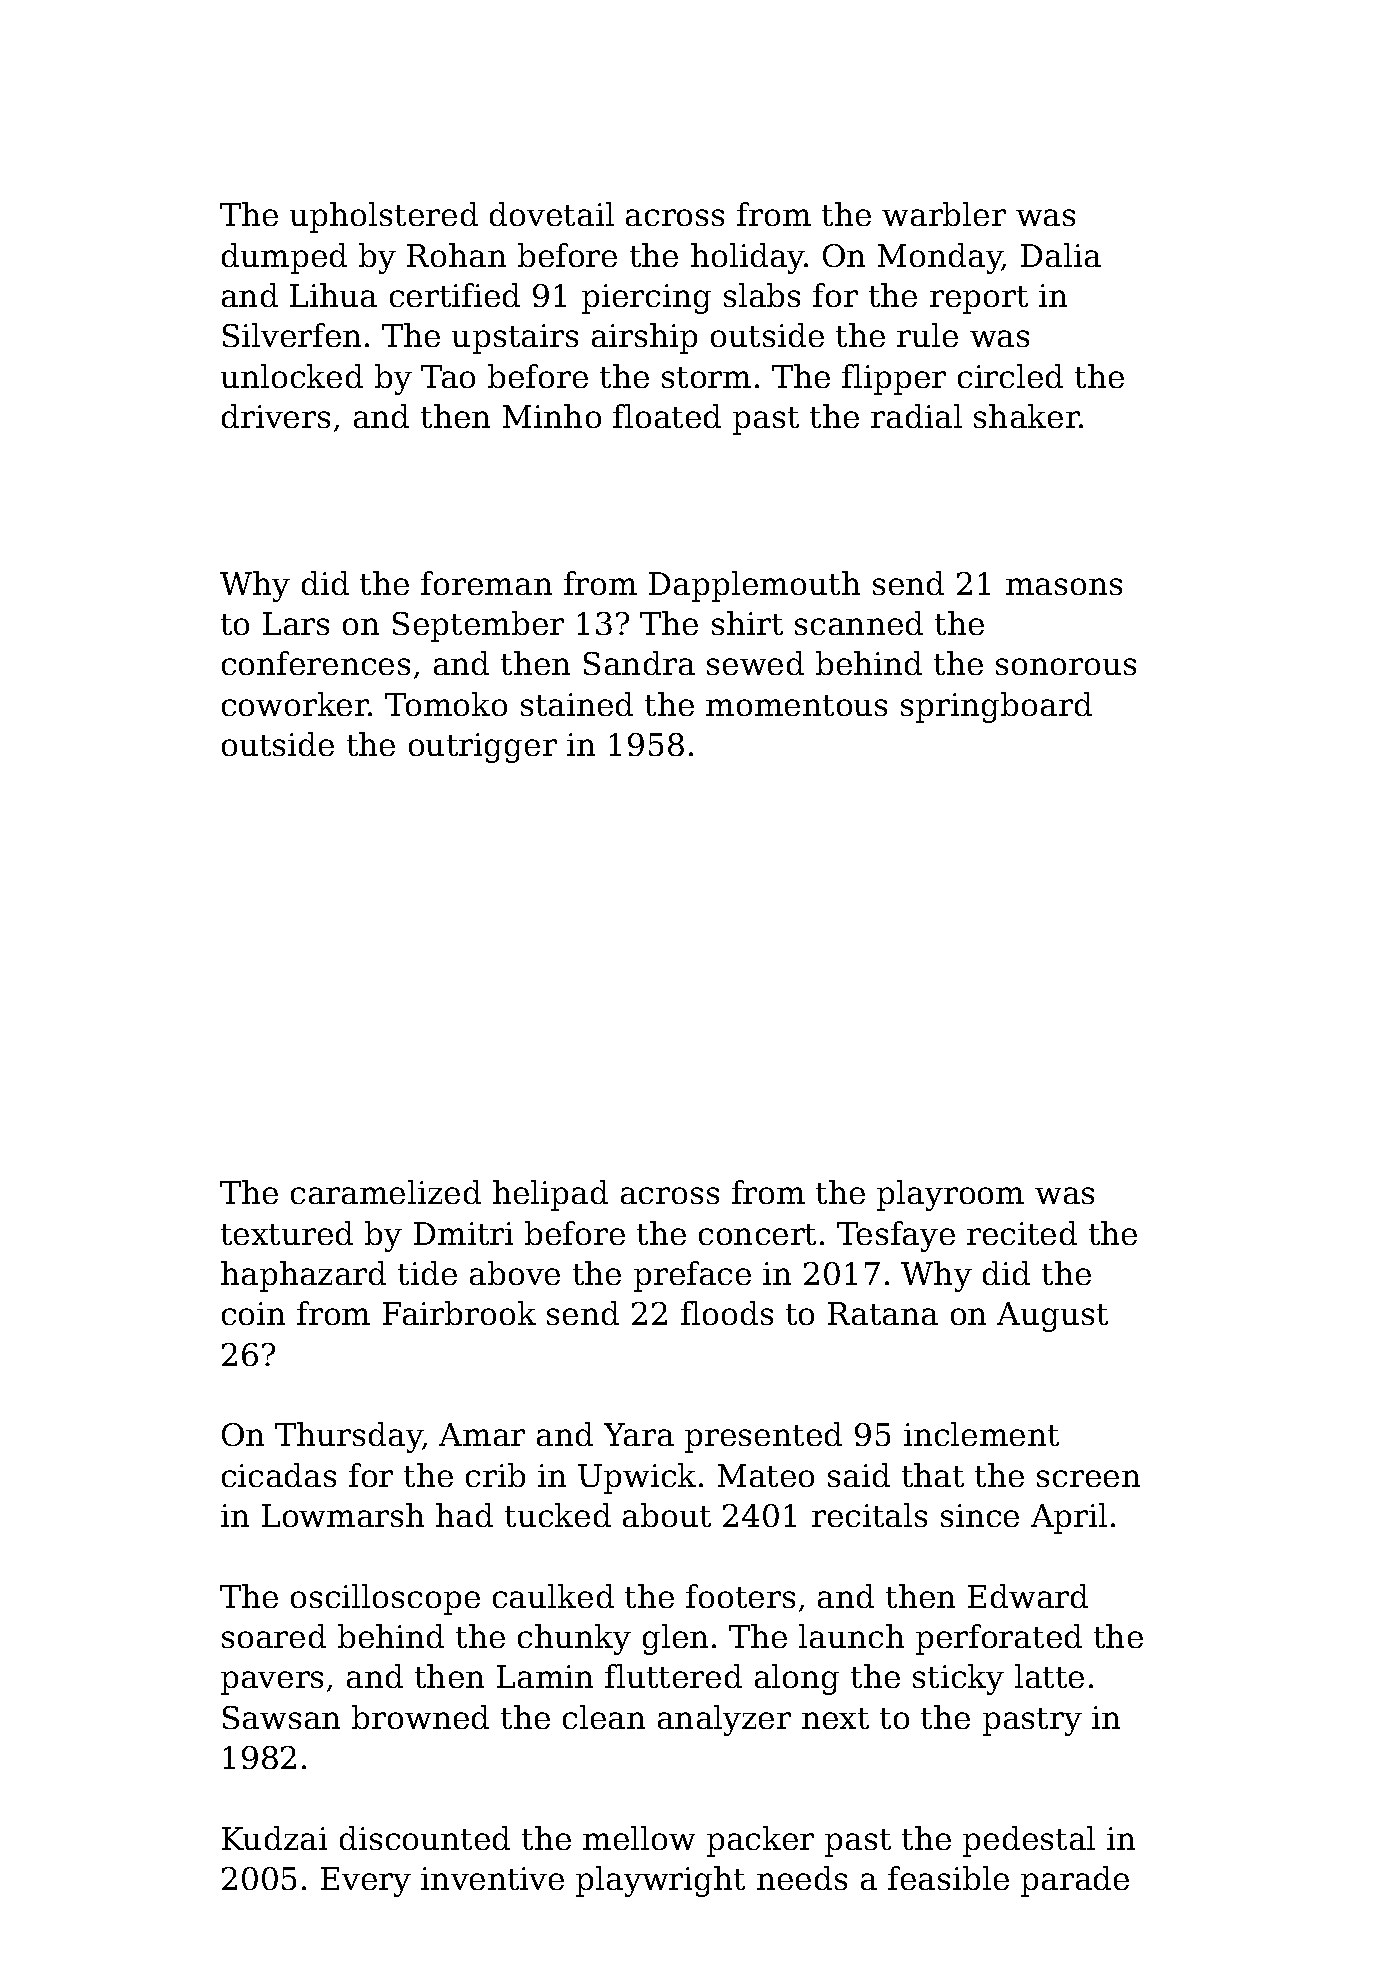 Image resolution: width=1386 pixels, height=1969 pixels. Describe the element at coordinates (757, 1234) in the page. I see `concert` at that location.
